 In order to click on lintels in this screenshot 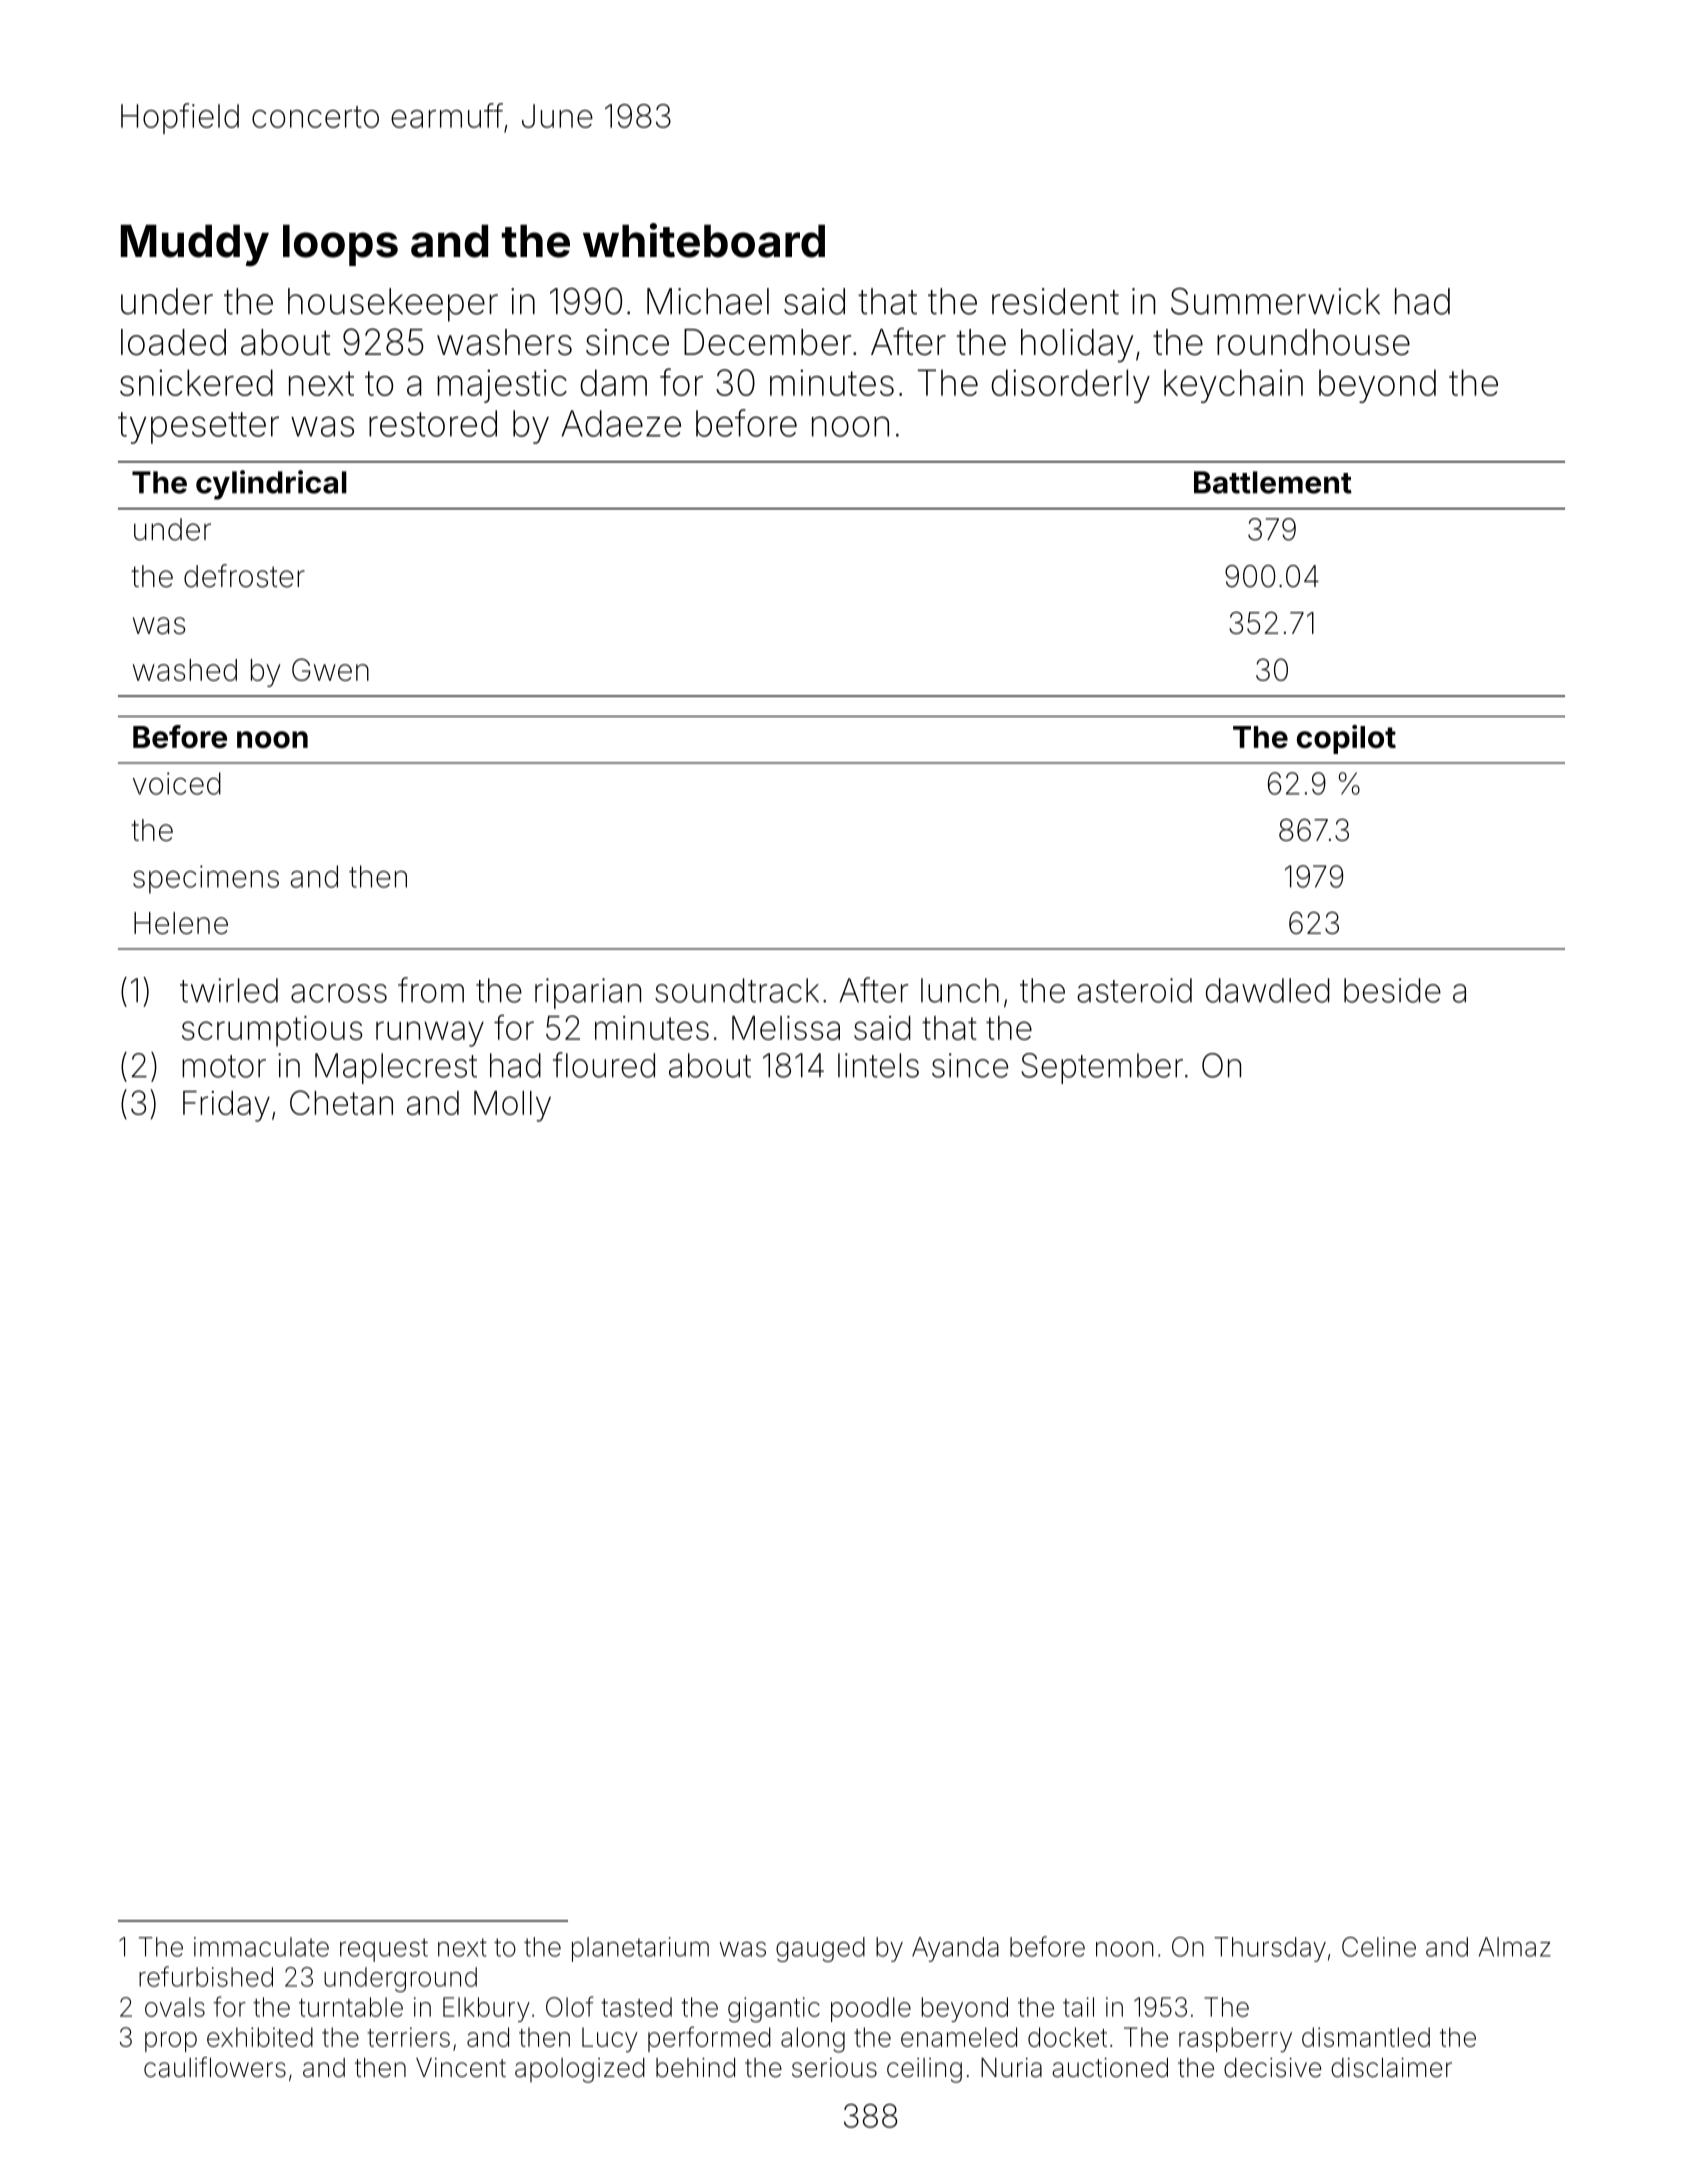, I will do `click(878, 1065)`.
